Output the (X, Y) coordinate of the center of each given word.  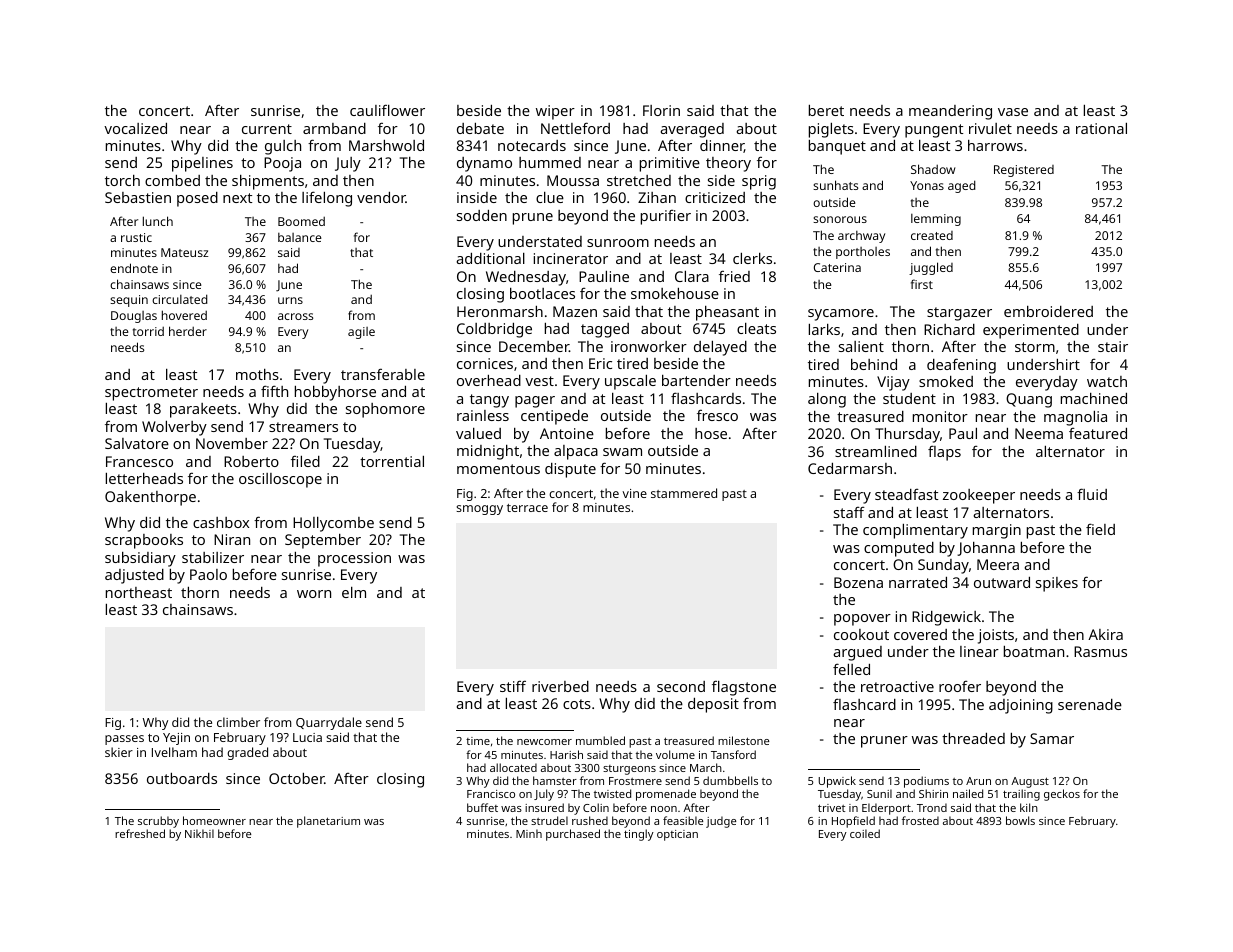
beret (826, 110)
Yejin (176, 739)
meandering (950, 112)
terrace (527, 508)
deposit (713, 705)
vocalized (135, 128)
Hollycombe (333, 524)
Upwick (837, 782)
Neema (1039, 433)
